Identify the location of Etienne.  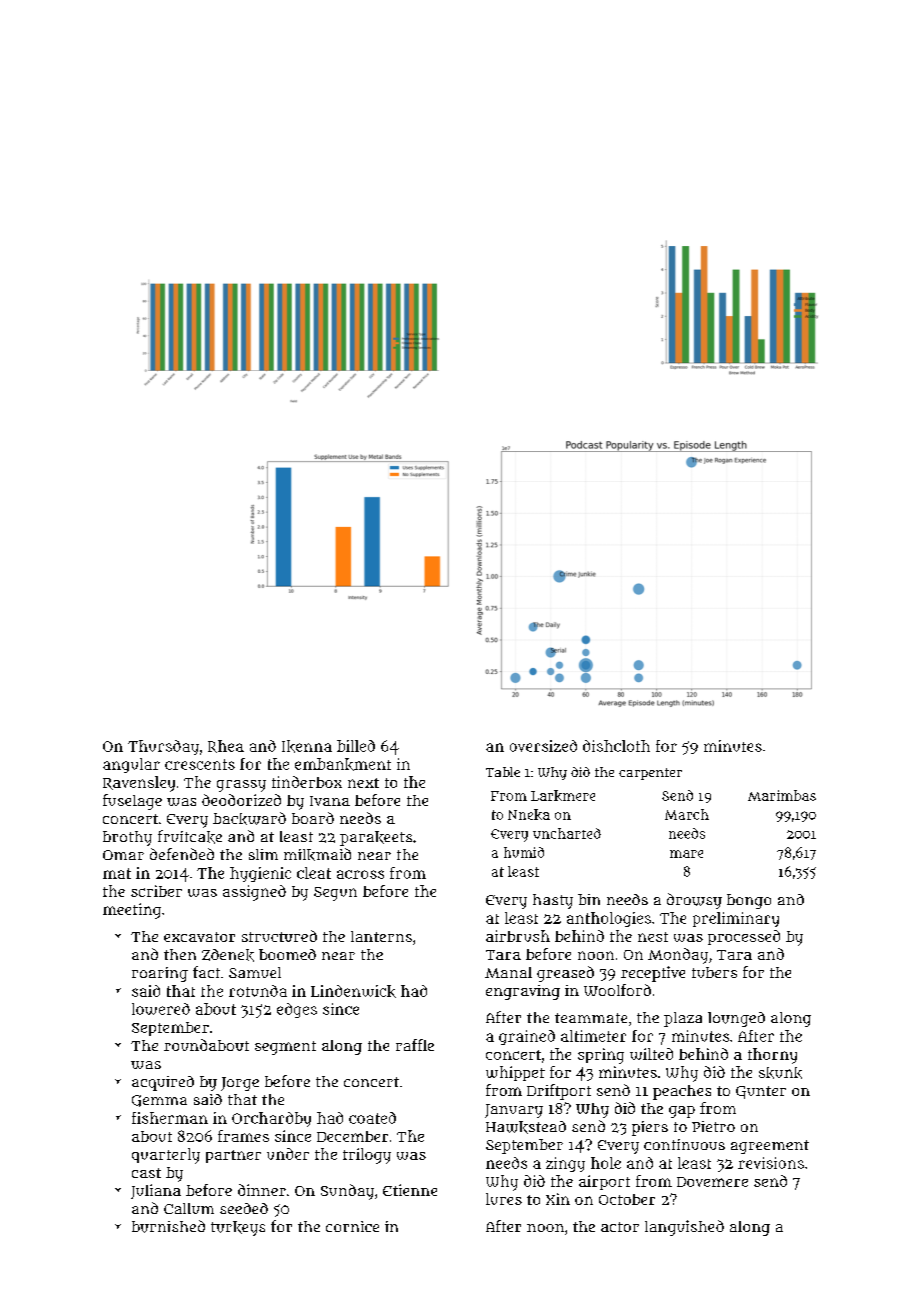
(410, 1190).
